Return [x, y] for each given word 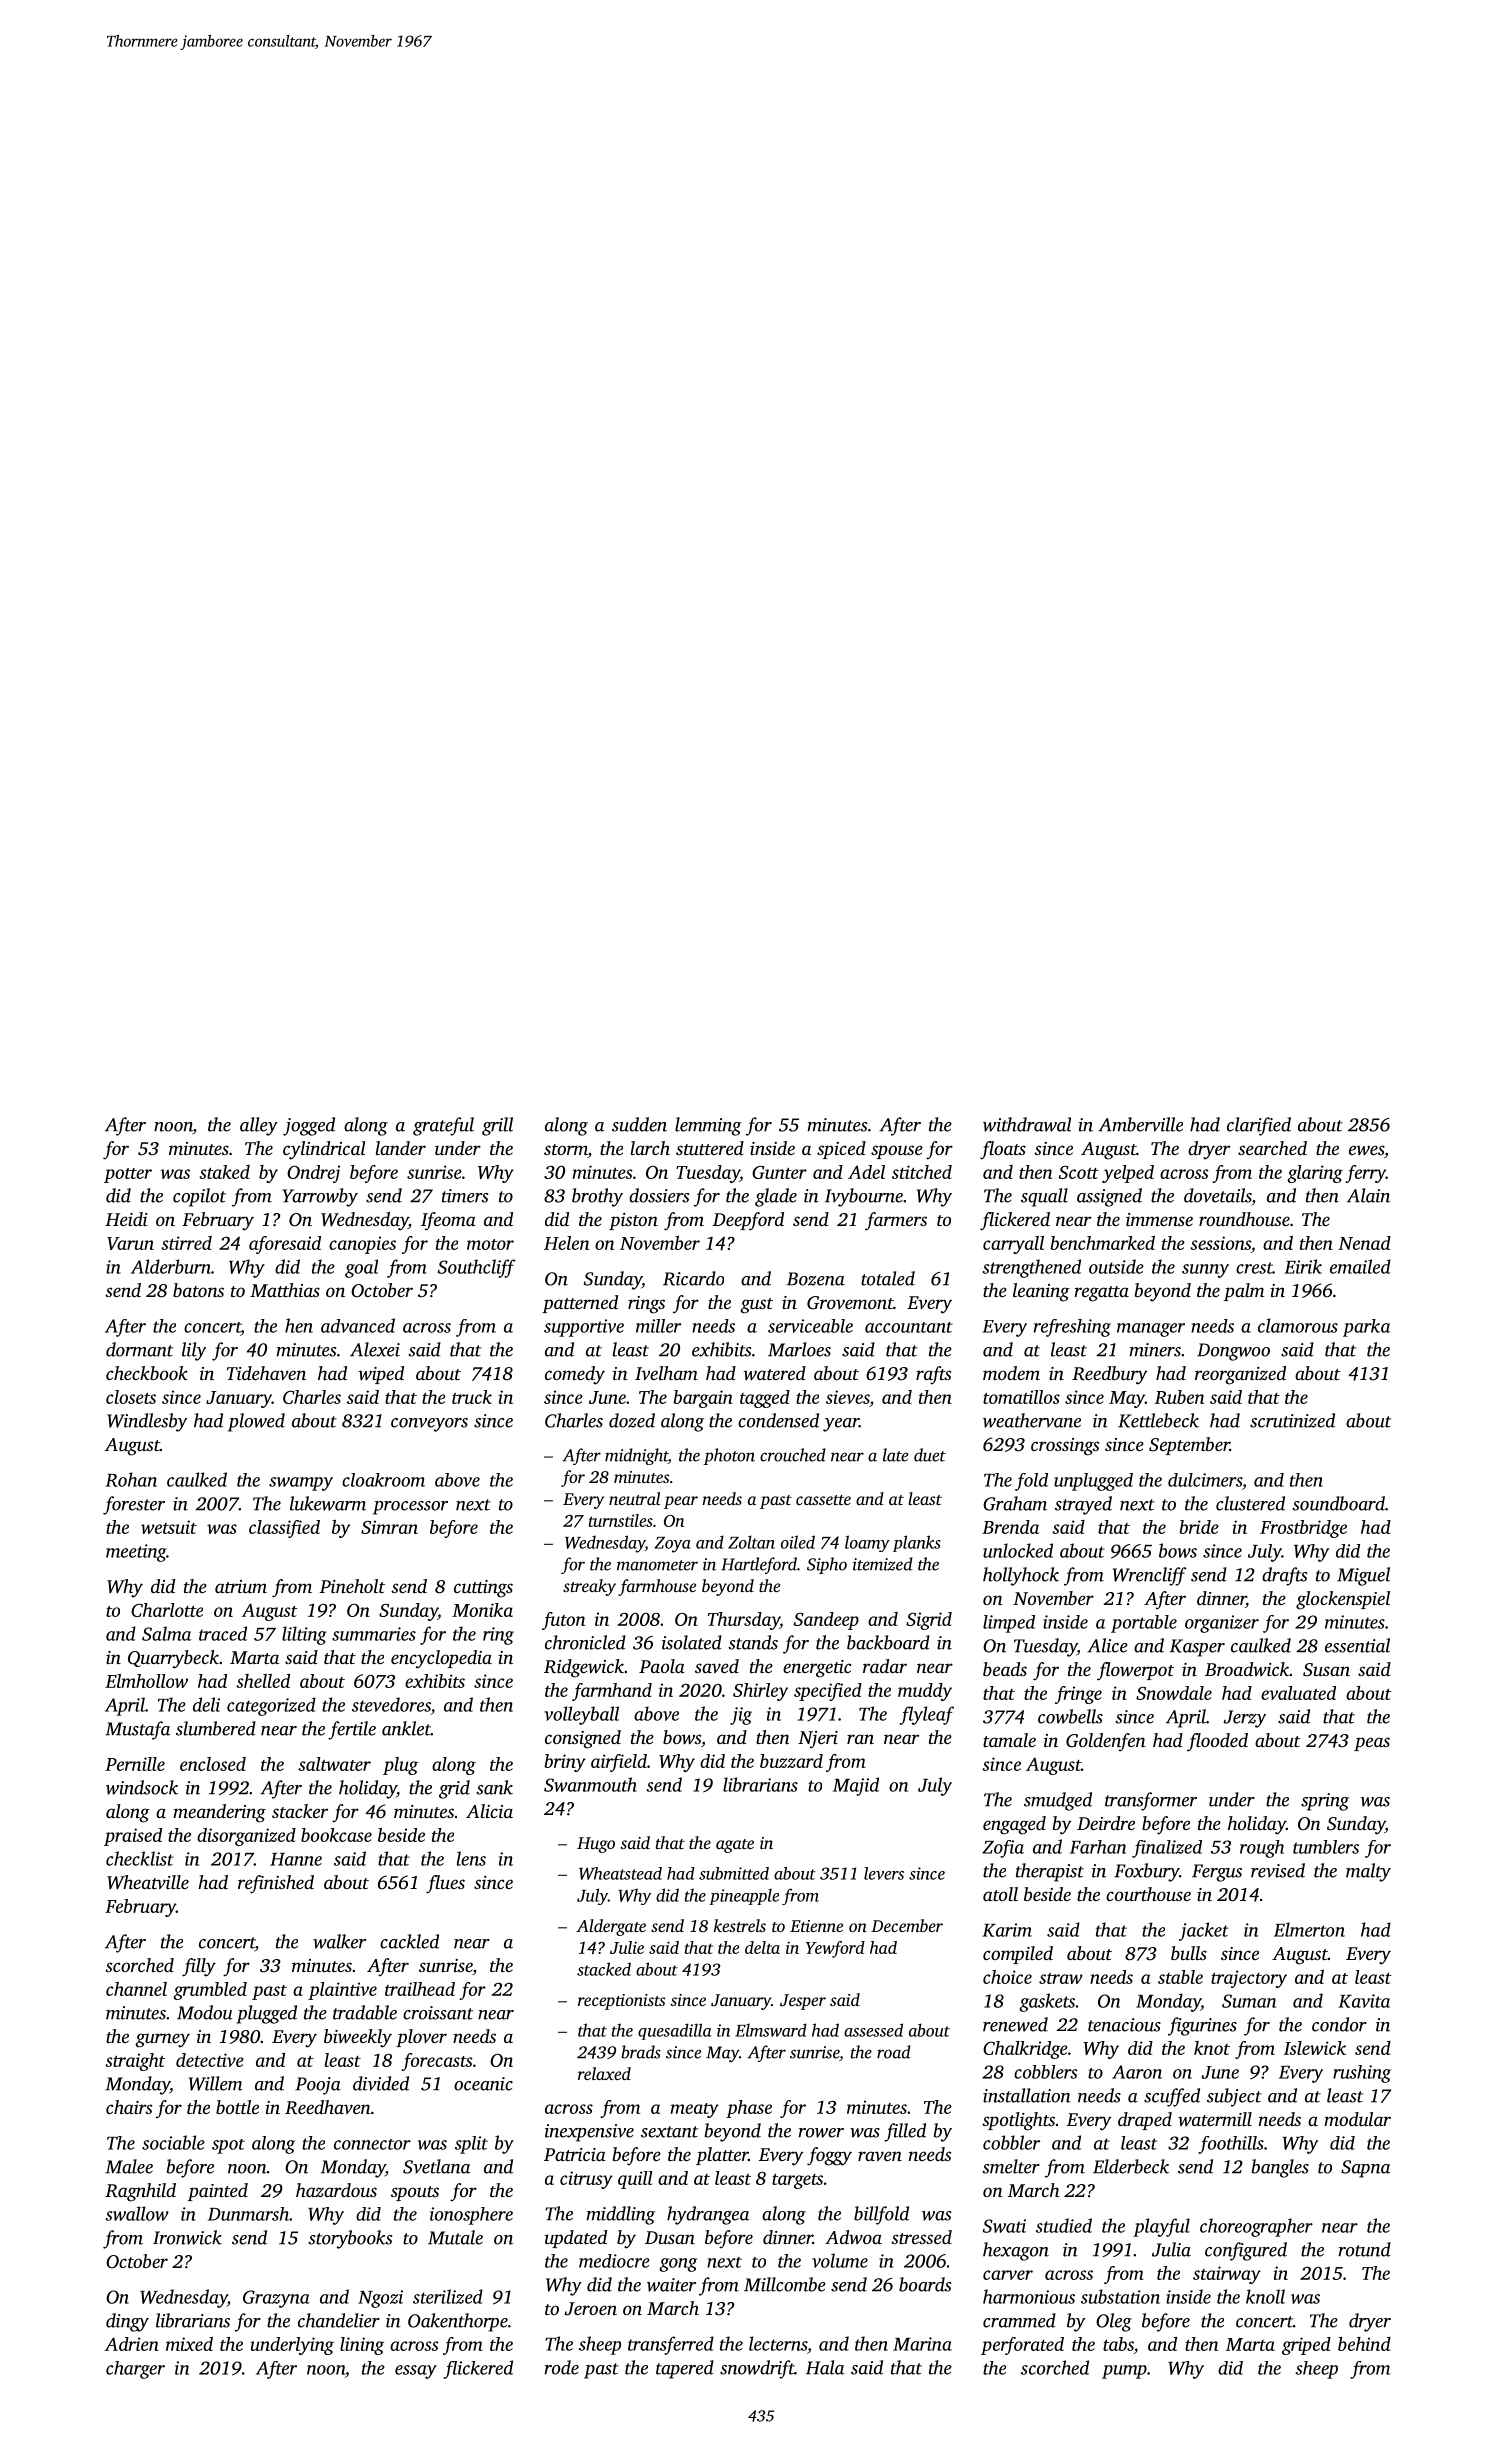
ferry [1365, 1174]
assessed [873, 2030]
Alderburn [171, 1266]
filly [199, 1967]
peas [1372, 1744]
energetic [817, 1669]
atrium [241, 1586]
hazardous [336, 2190]
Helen [566, 1243]
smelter [1011, 2166]
